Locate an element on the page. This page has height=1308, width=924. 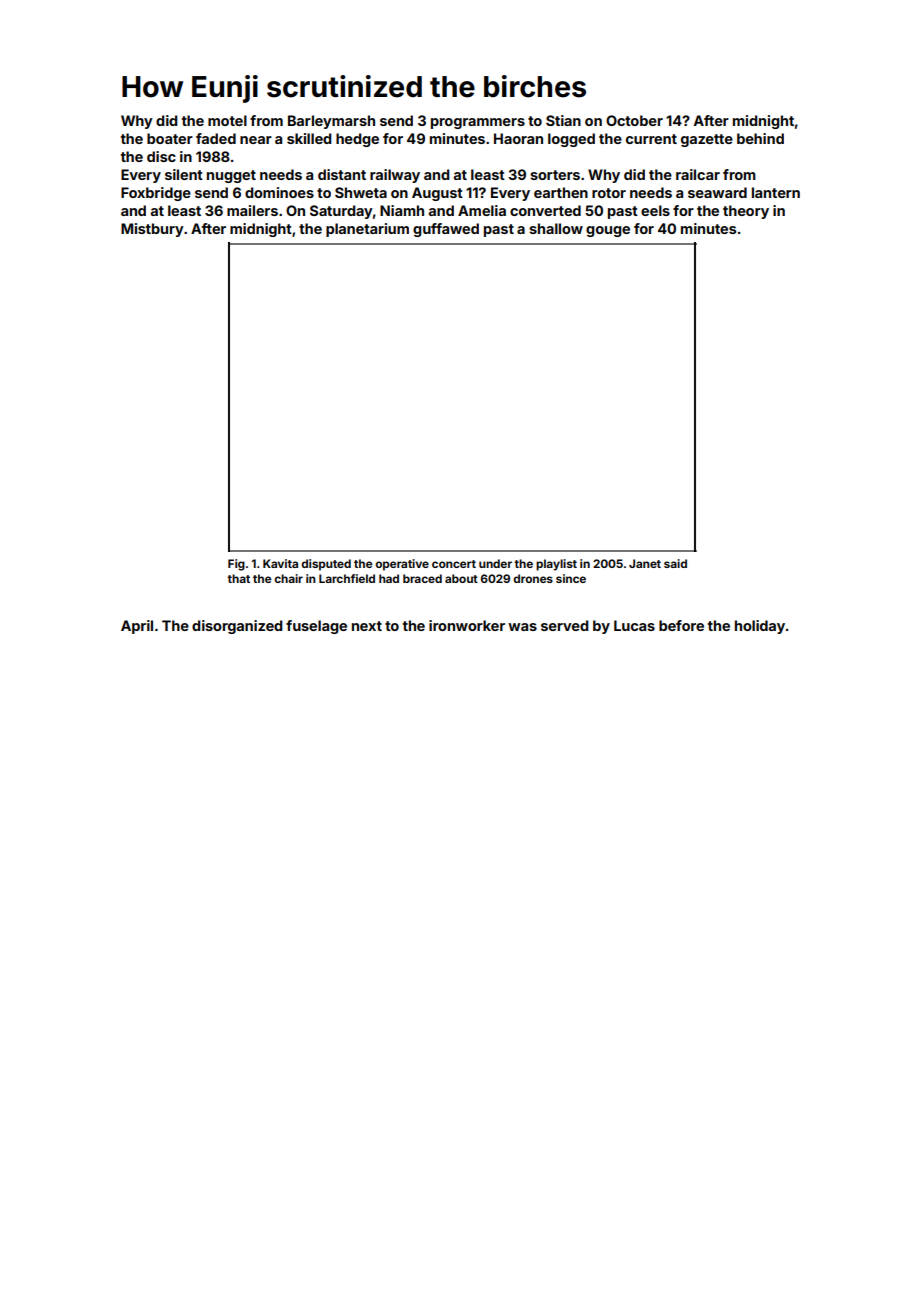
Mistbury is located at coordinates (152, 230).
